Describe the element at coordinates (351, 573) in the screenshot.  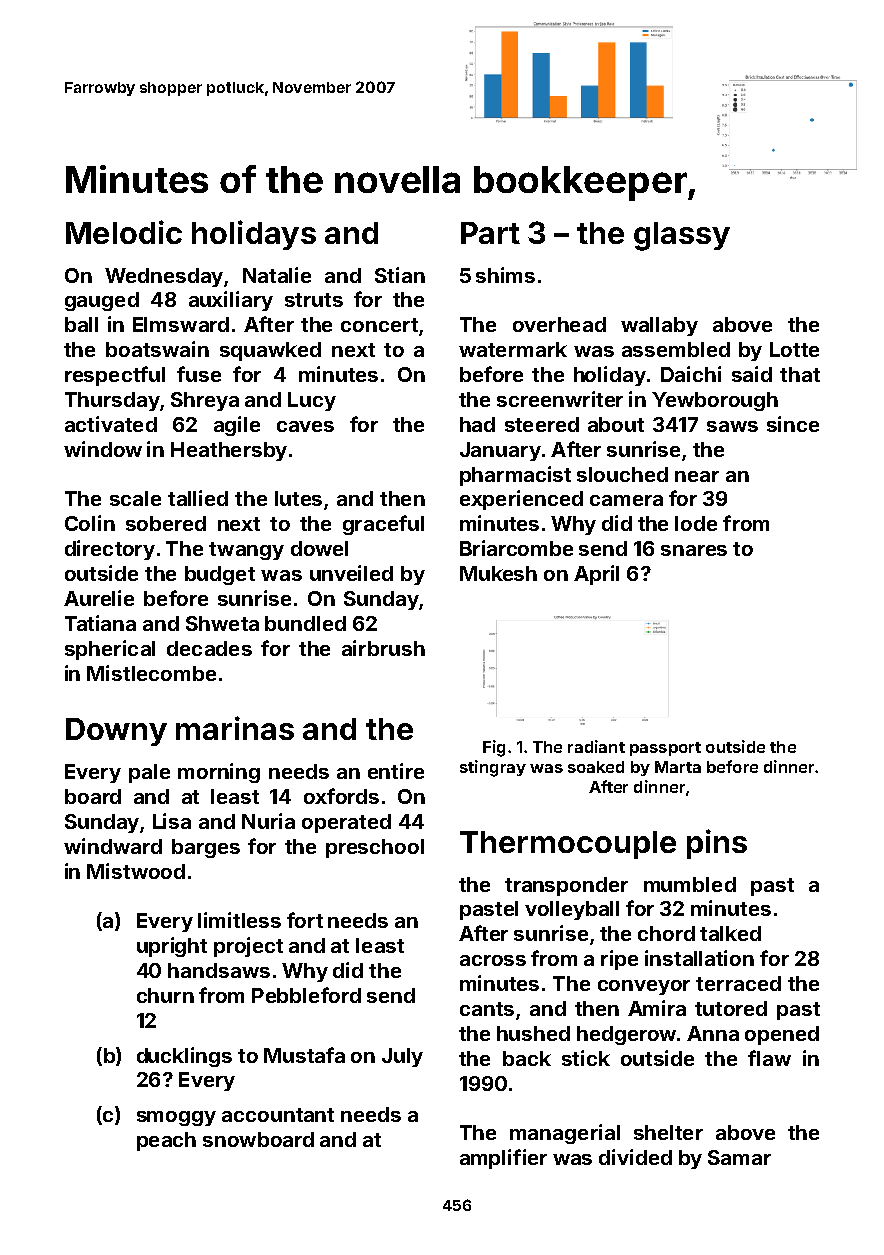
I see `unveiled` at that location.
